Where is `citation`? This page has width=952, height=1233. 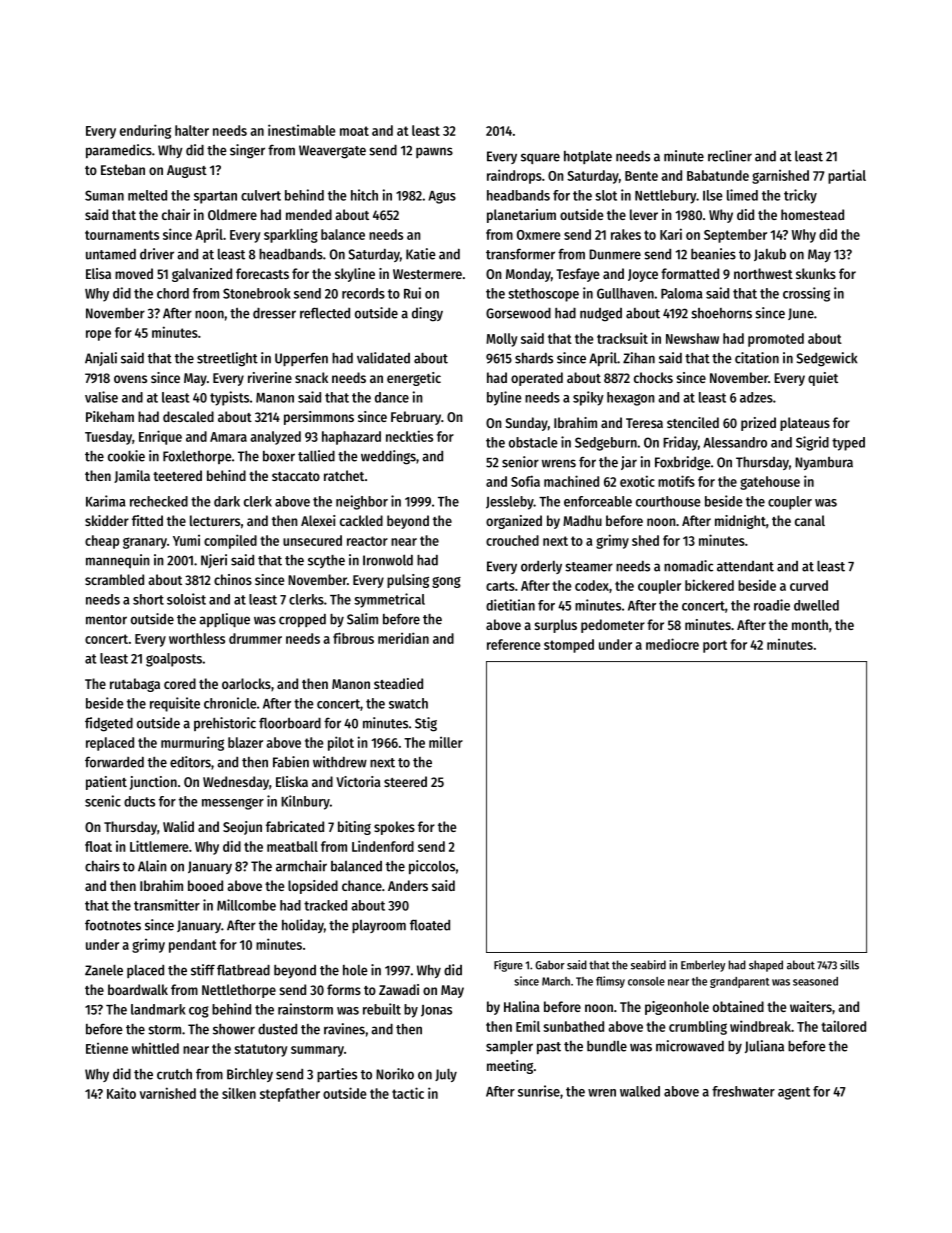
citation is located at coordinates (757, 358).
